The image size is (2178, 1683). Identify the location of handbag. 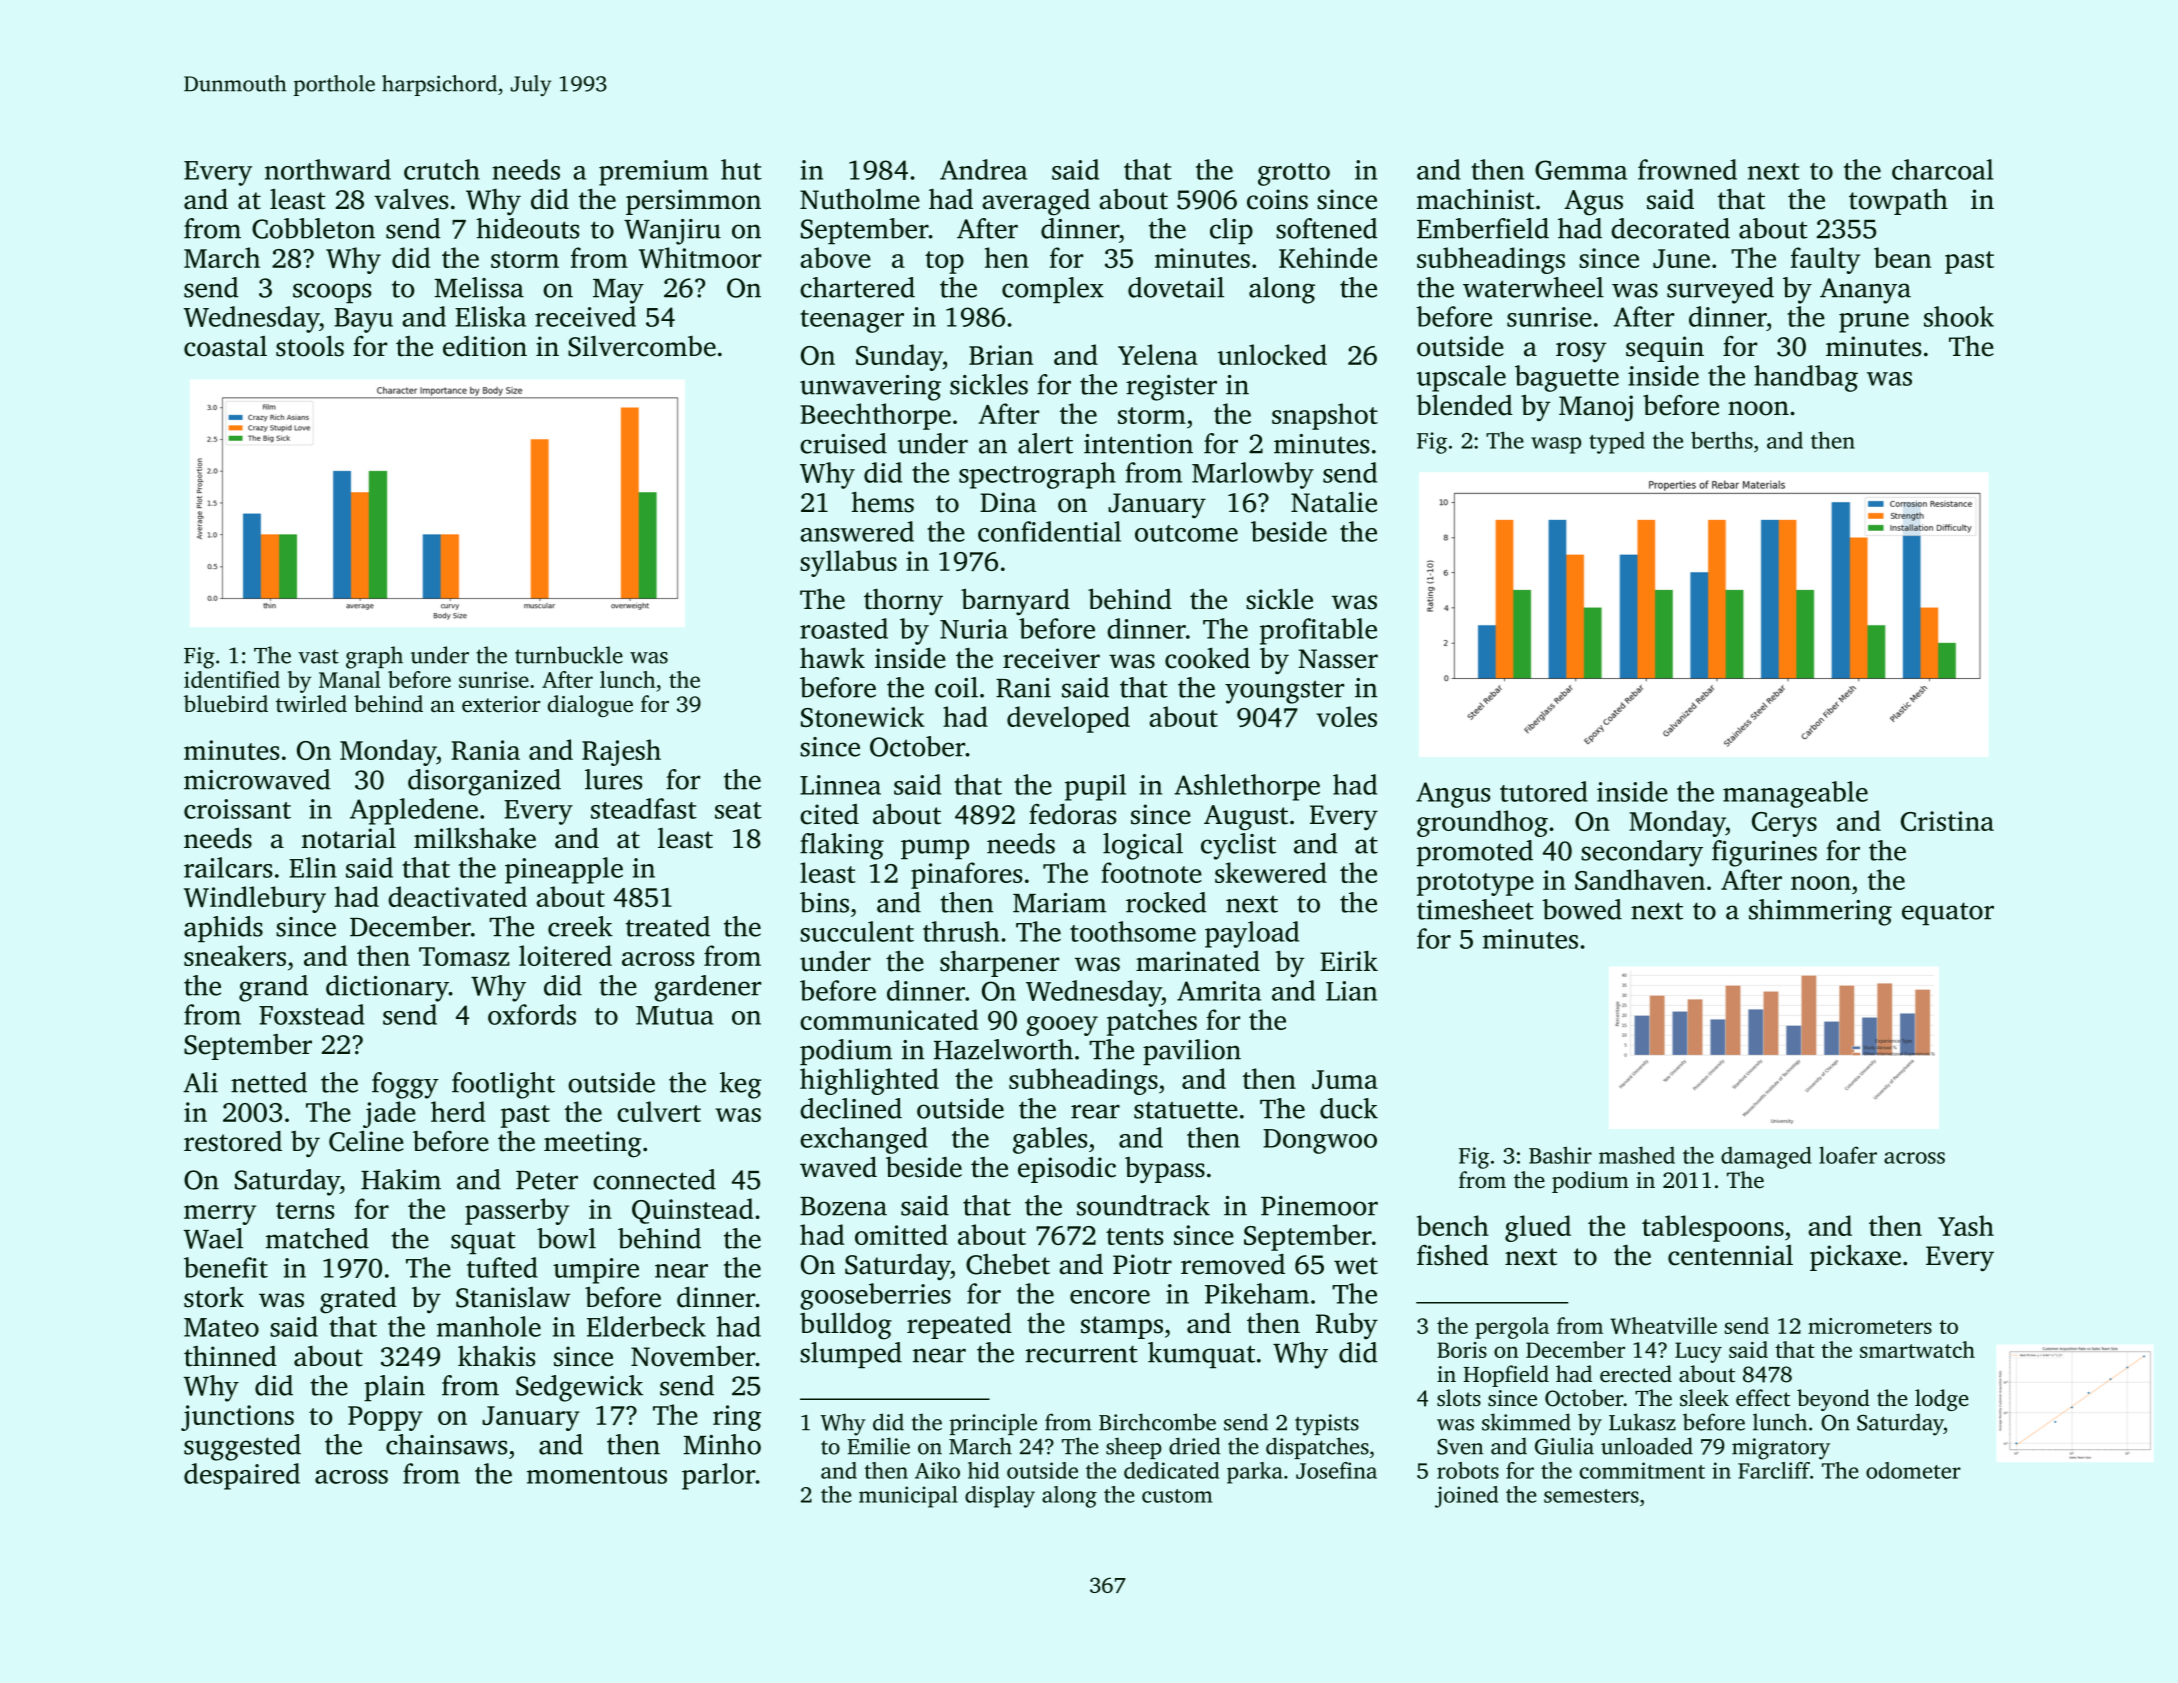
(1806, 378).
